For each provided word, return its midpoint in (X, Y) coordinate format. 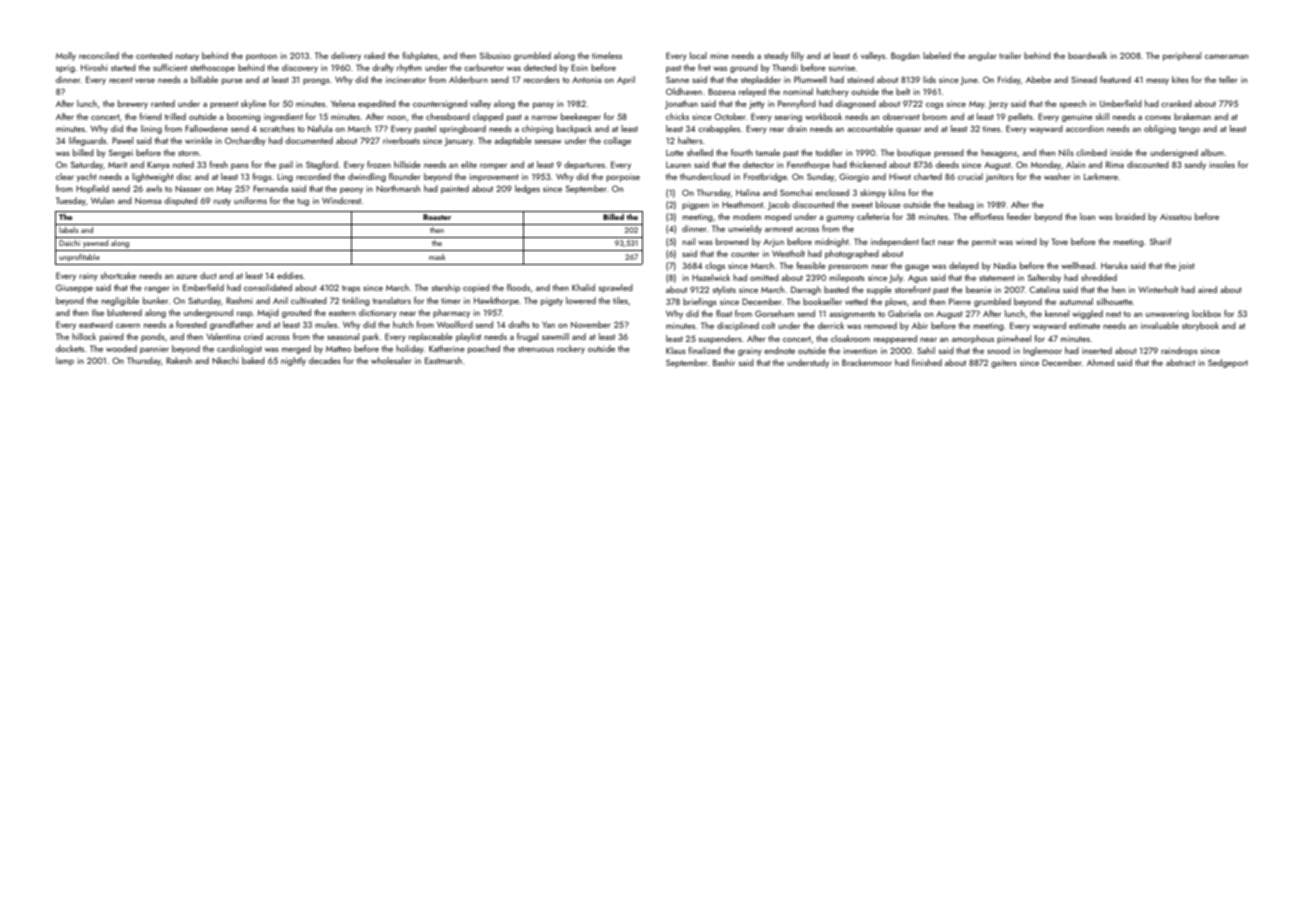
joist (1186, 267)
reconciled (99, 55)
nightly (293, 361)
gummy (840, 219)
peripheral (1182, 56)
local (698, 55)
